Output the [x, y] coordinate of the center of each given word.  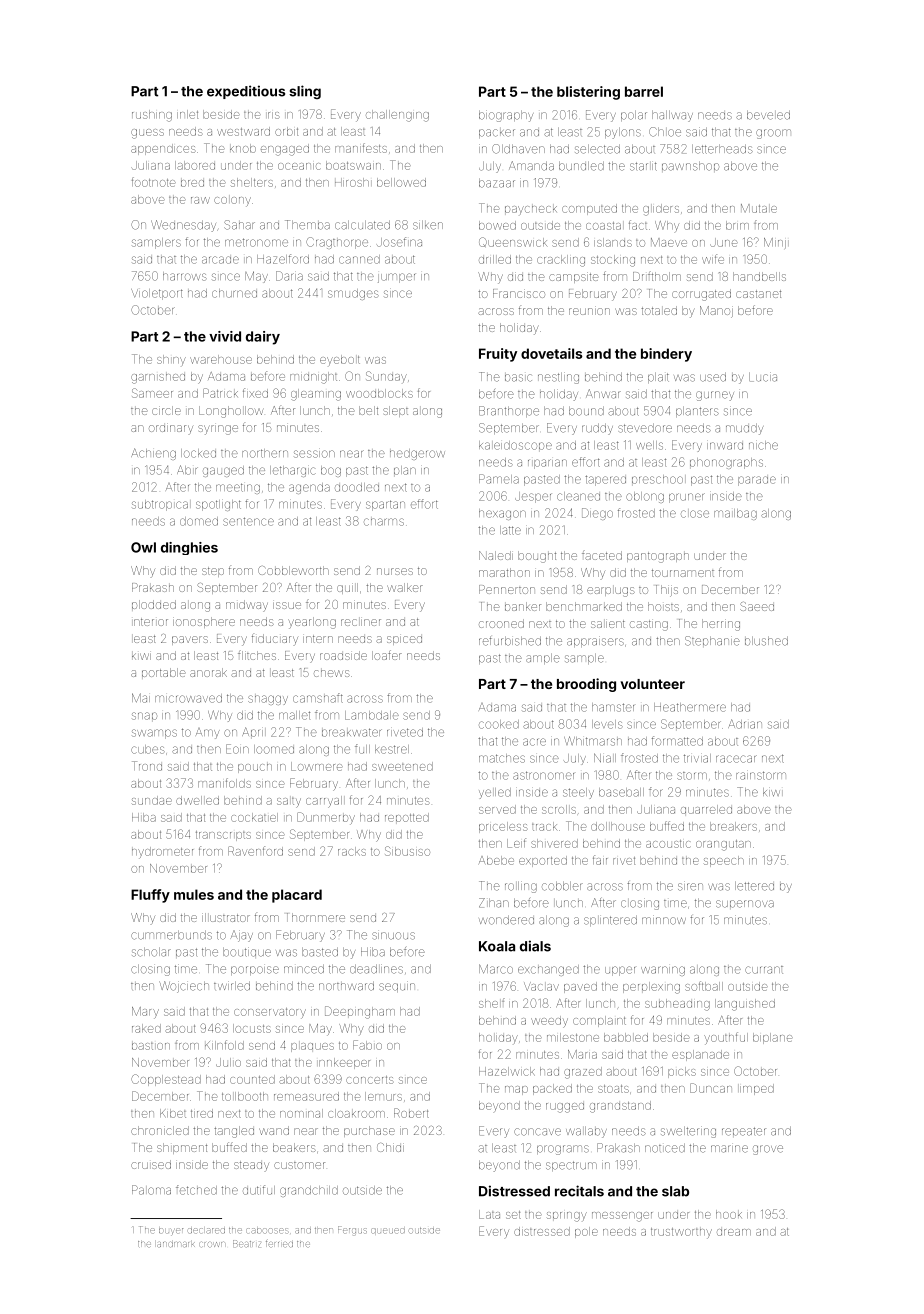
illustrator [226, 917]
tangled [234, 1132]
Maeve [669, 242]
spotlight [218, 505]
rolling [521, 887]
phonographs [726, 463]
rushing [152, 116]
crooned [501, 623]
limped [757, 1089]
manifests [361, 148]
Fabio [367, 1045]
